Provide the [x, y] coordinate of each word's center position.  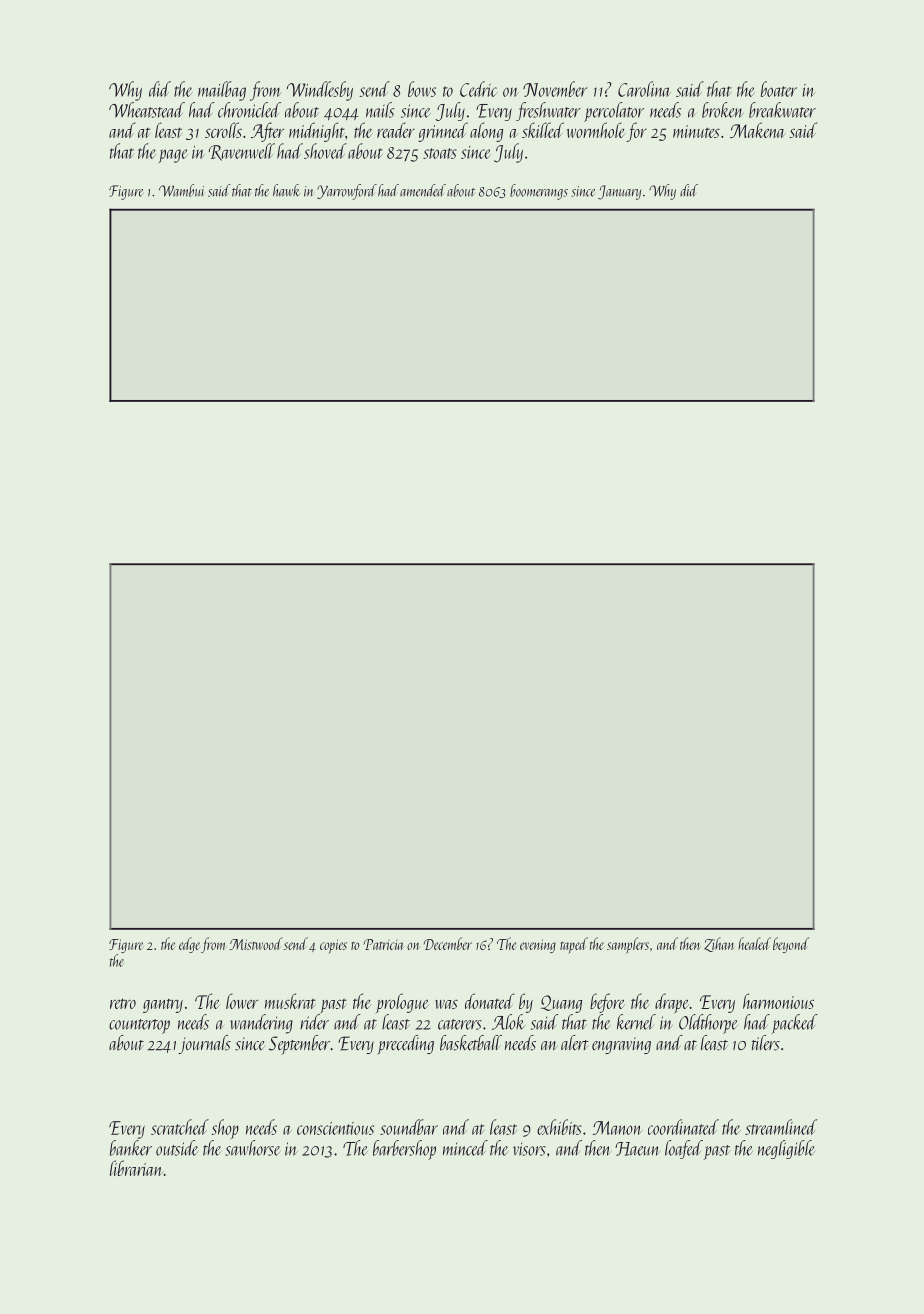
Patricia [384, 944]
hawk [286, 190]
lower [242, 1001]
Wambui [182, 190]
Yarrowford [347, 192]
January [619, 192]
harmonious [778, 1001]
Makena [758, 130]
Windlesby [320, 91]
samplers [628, 945]
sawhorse [252, 1148]
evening [538, 946]
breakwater [782, 110]
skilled [543, 130]
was [446, 1004]
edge [189, 945]
